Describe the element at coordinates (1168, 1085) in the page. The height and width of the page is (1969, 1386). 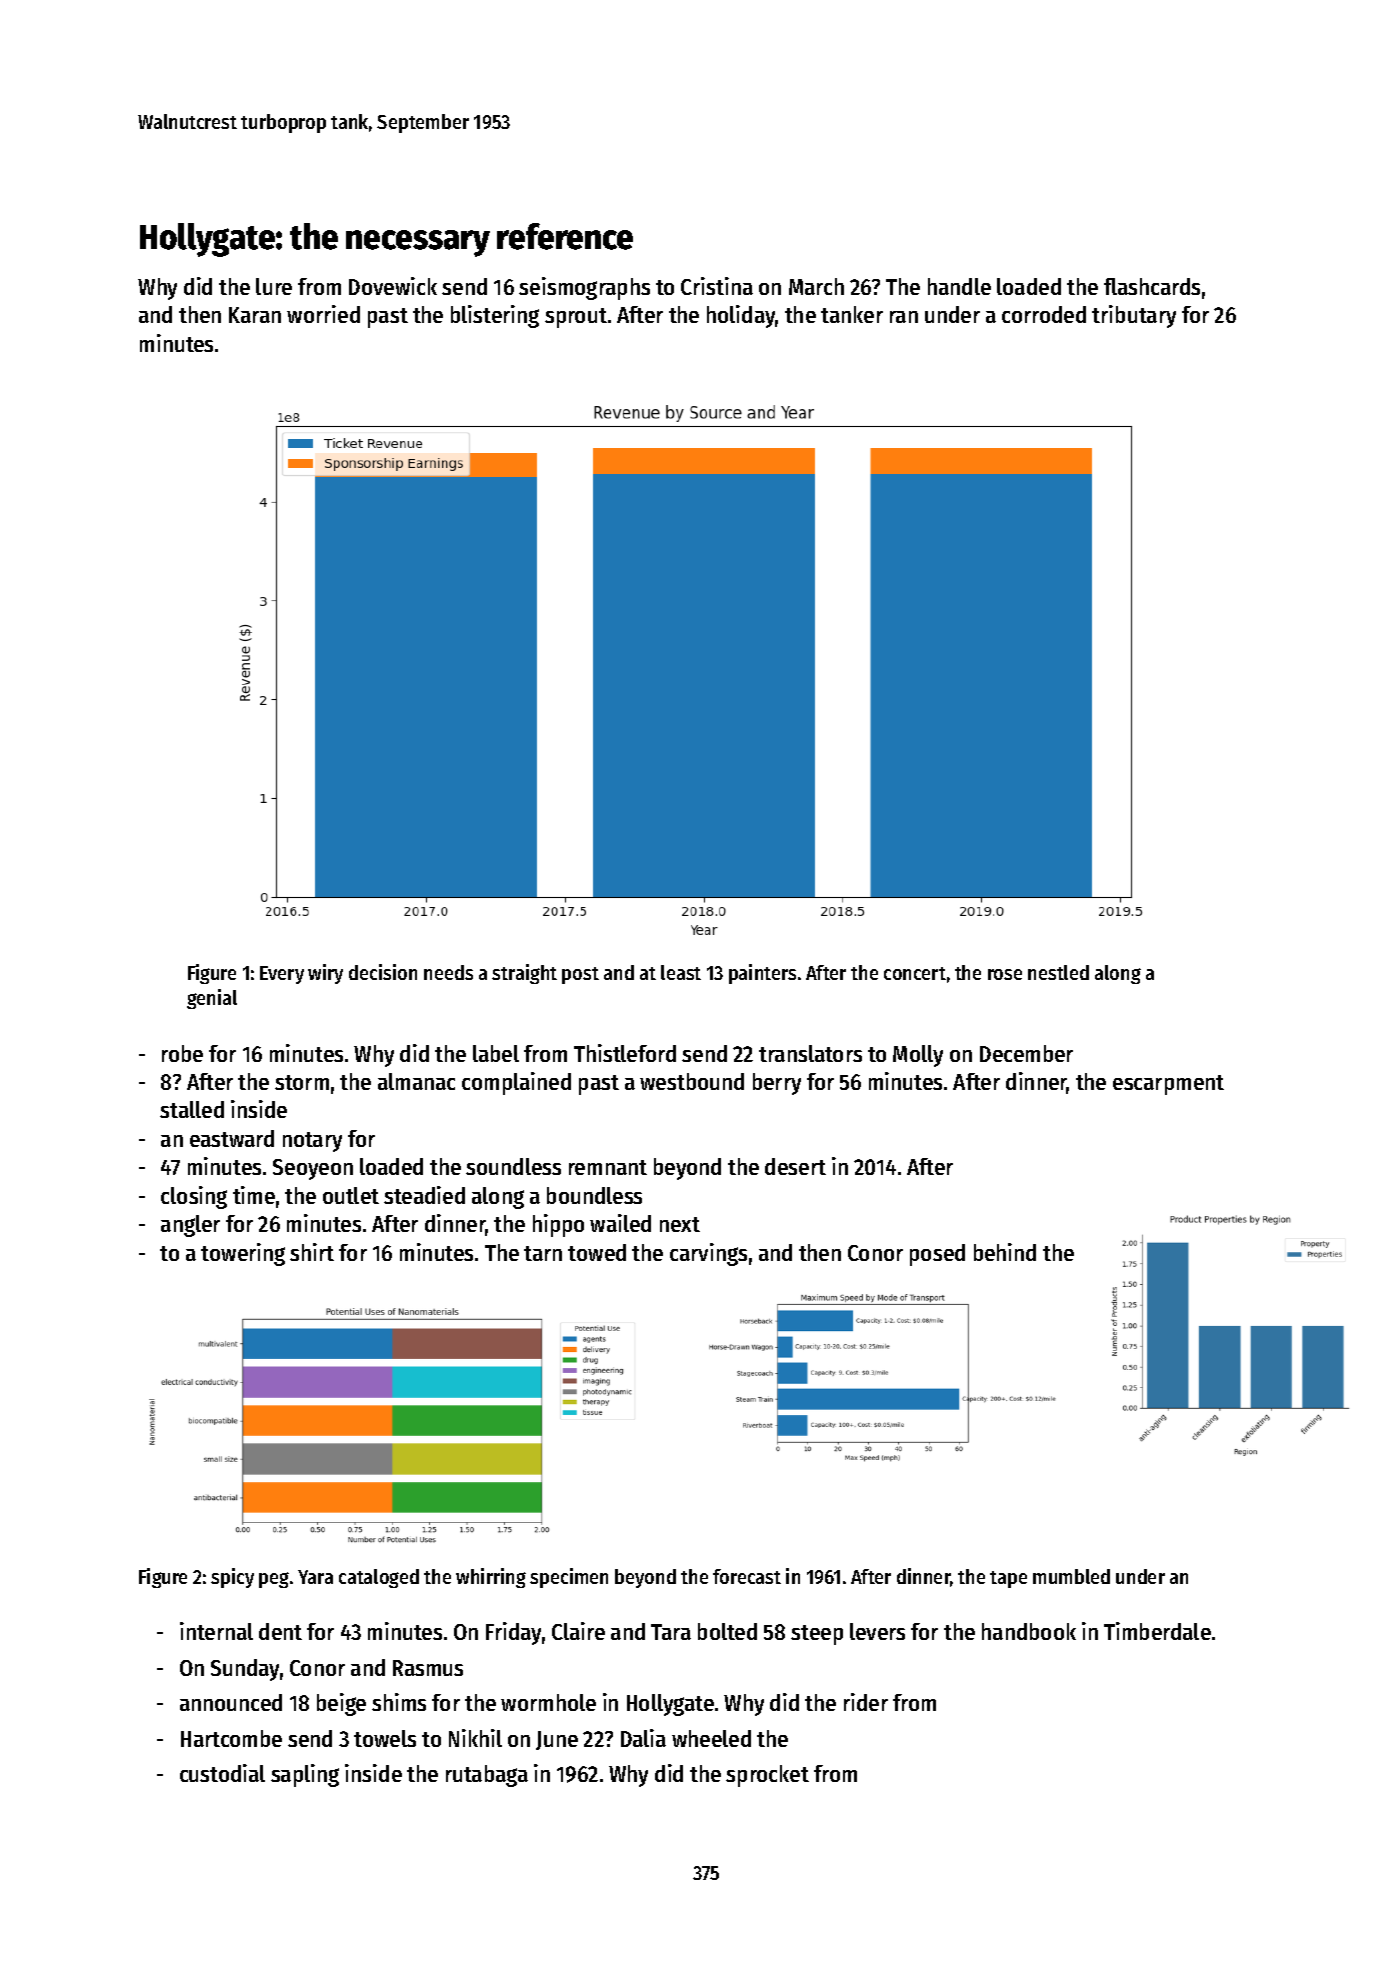
I see `escarpment` at that location.
